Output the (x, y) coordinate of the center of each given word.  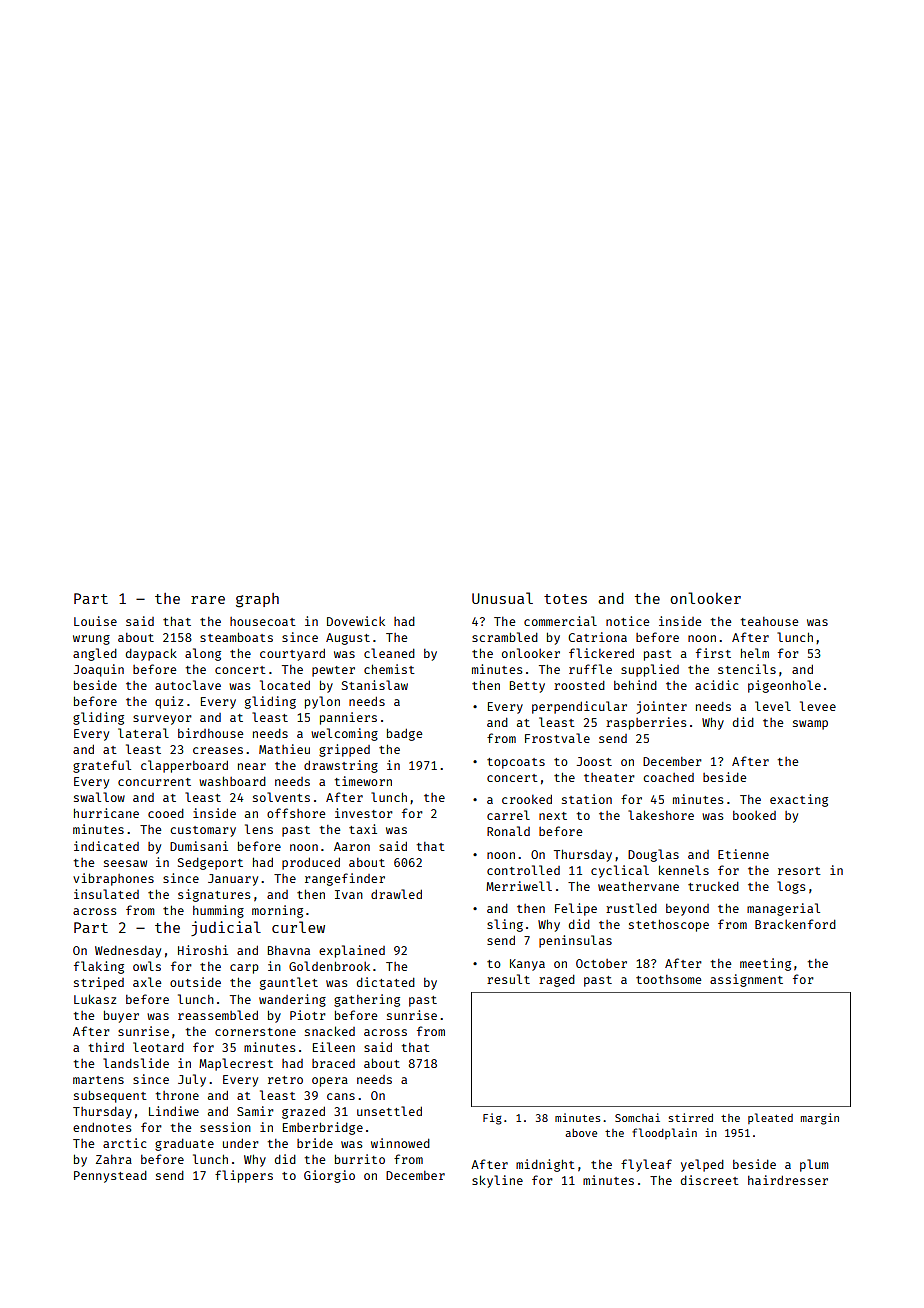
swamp (810, 725)
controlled (523, 870)
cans (341, 1096)
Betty (527, 687)
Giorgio (329, 1176)
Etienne (743, 854)
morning (277, 911)
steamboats (236, 637)
